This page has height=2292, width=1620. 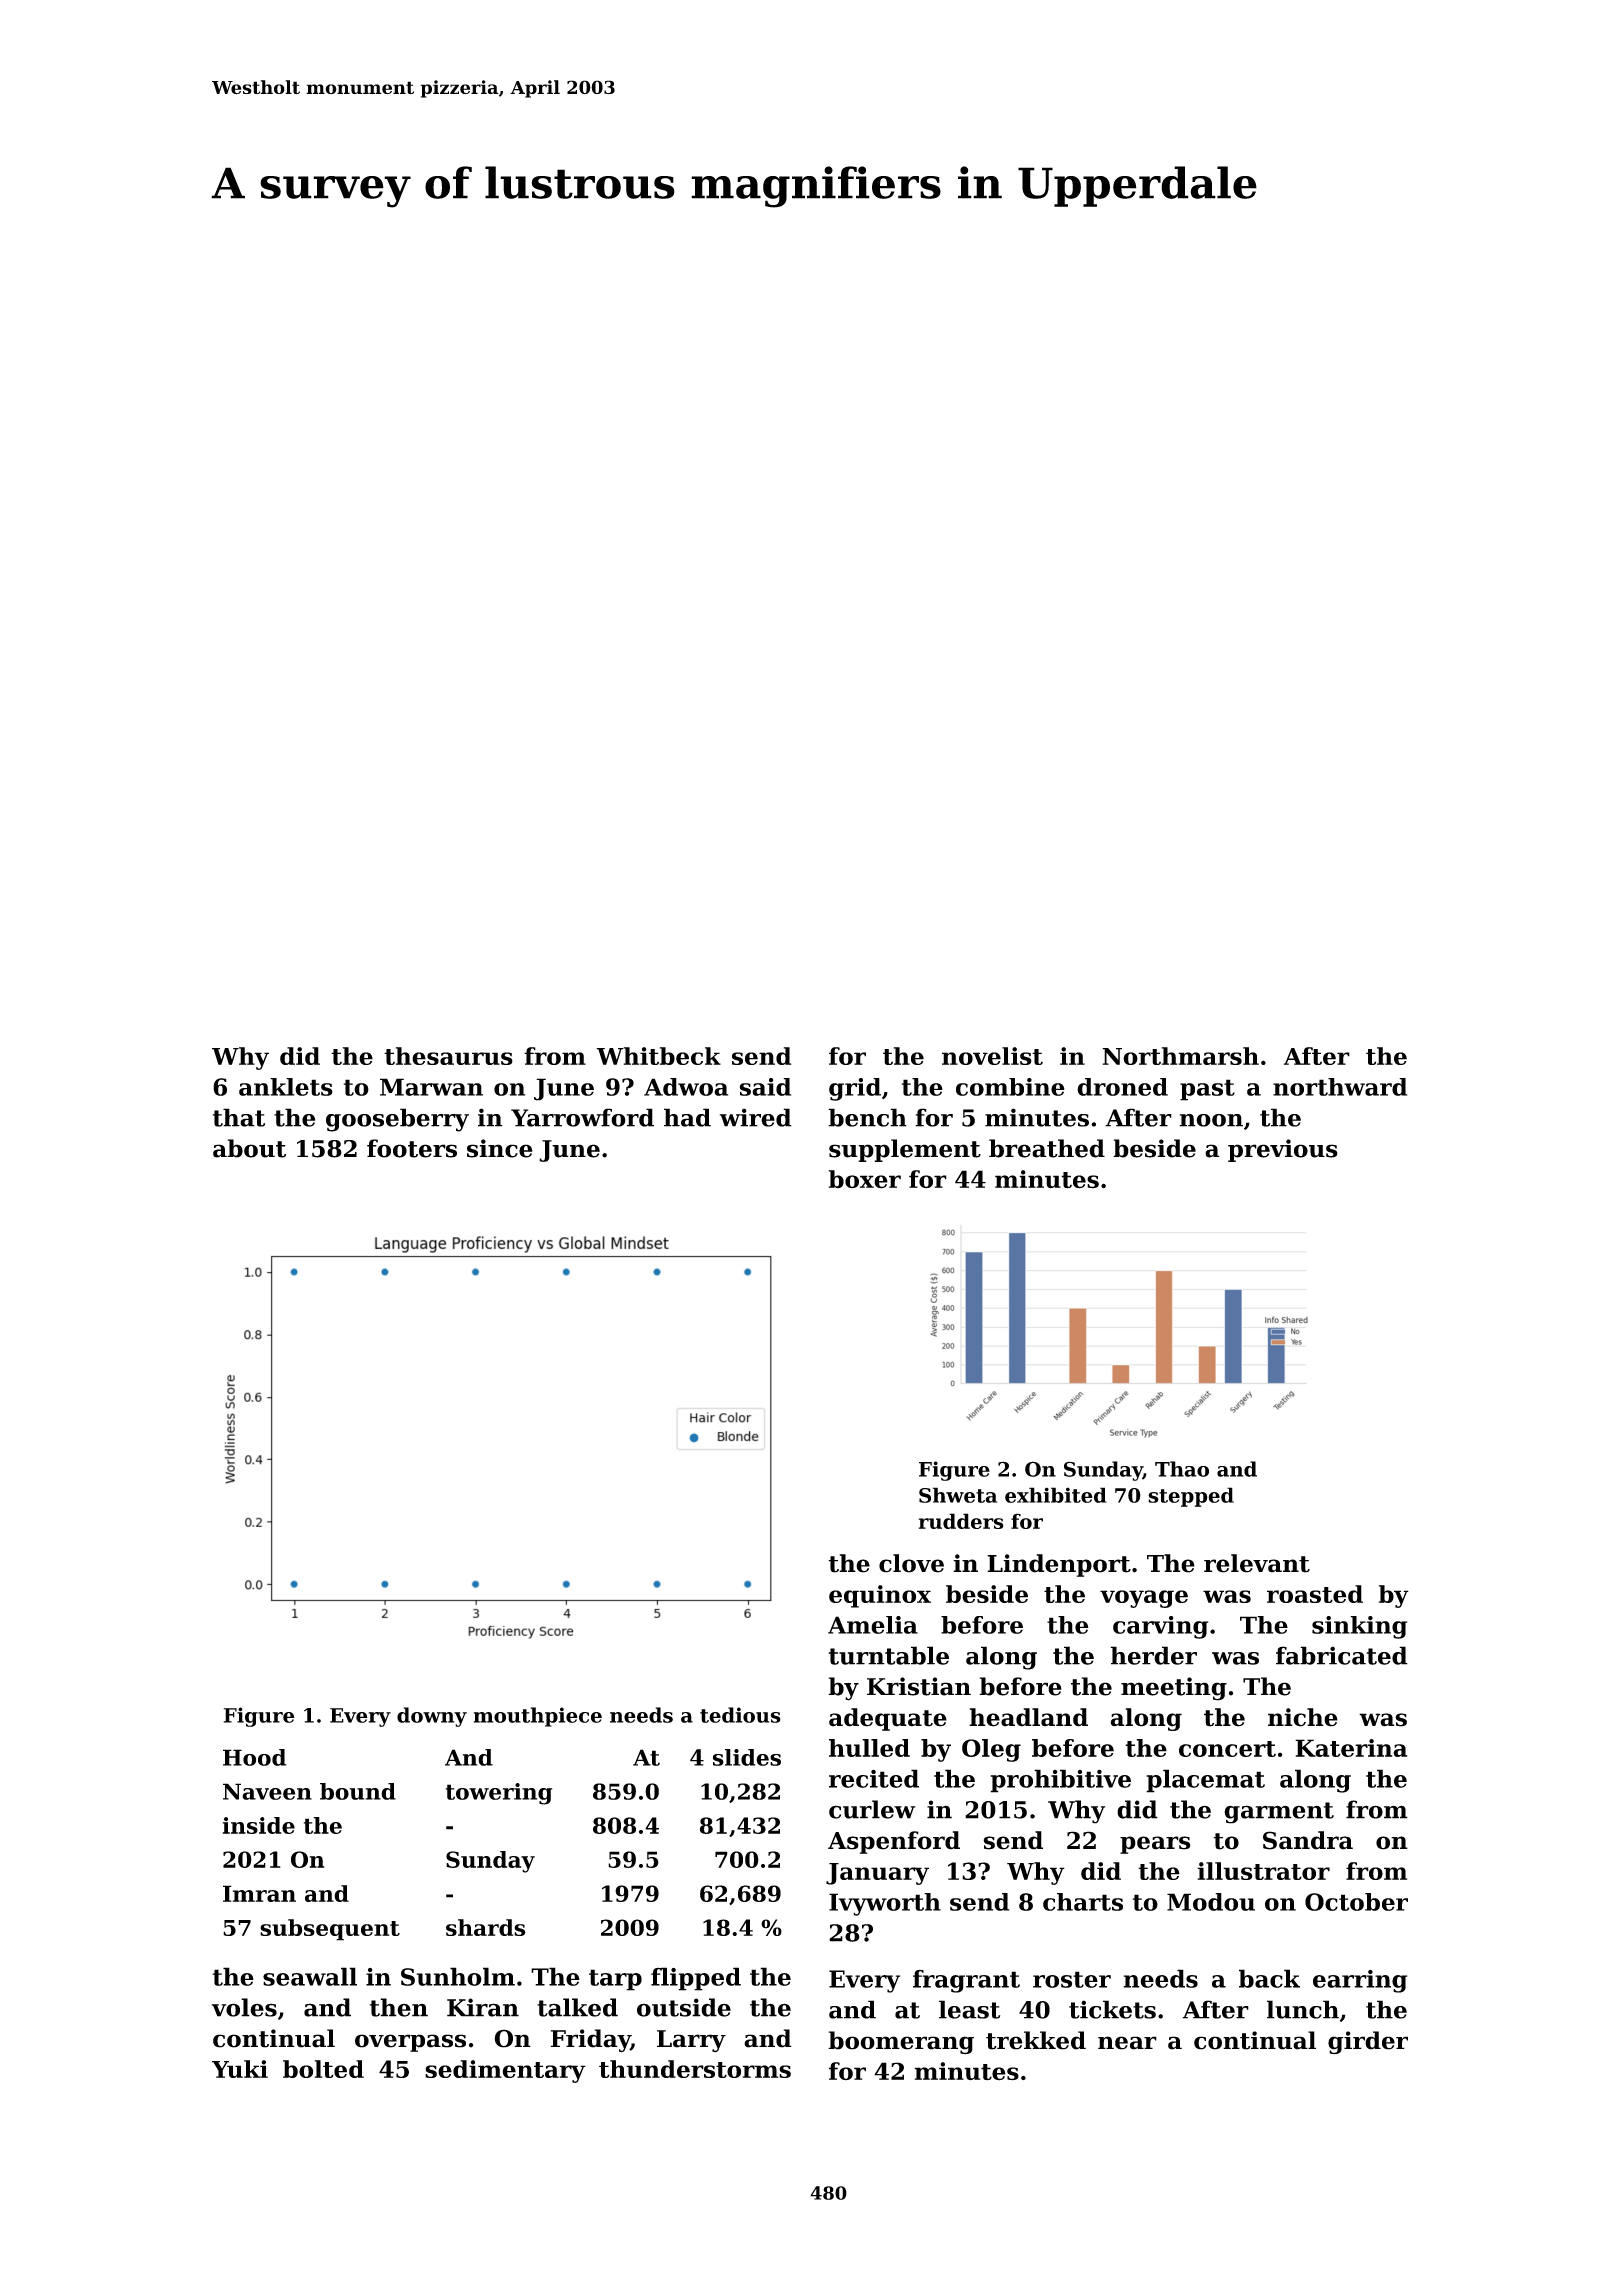 I want to click on boxer, so click(x=865, y=1179).
